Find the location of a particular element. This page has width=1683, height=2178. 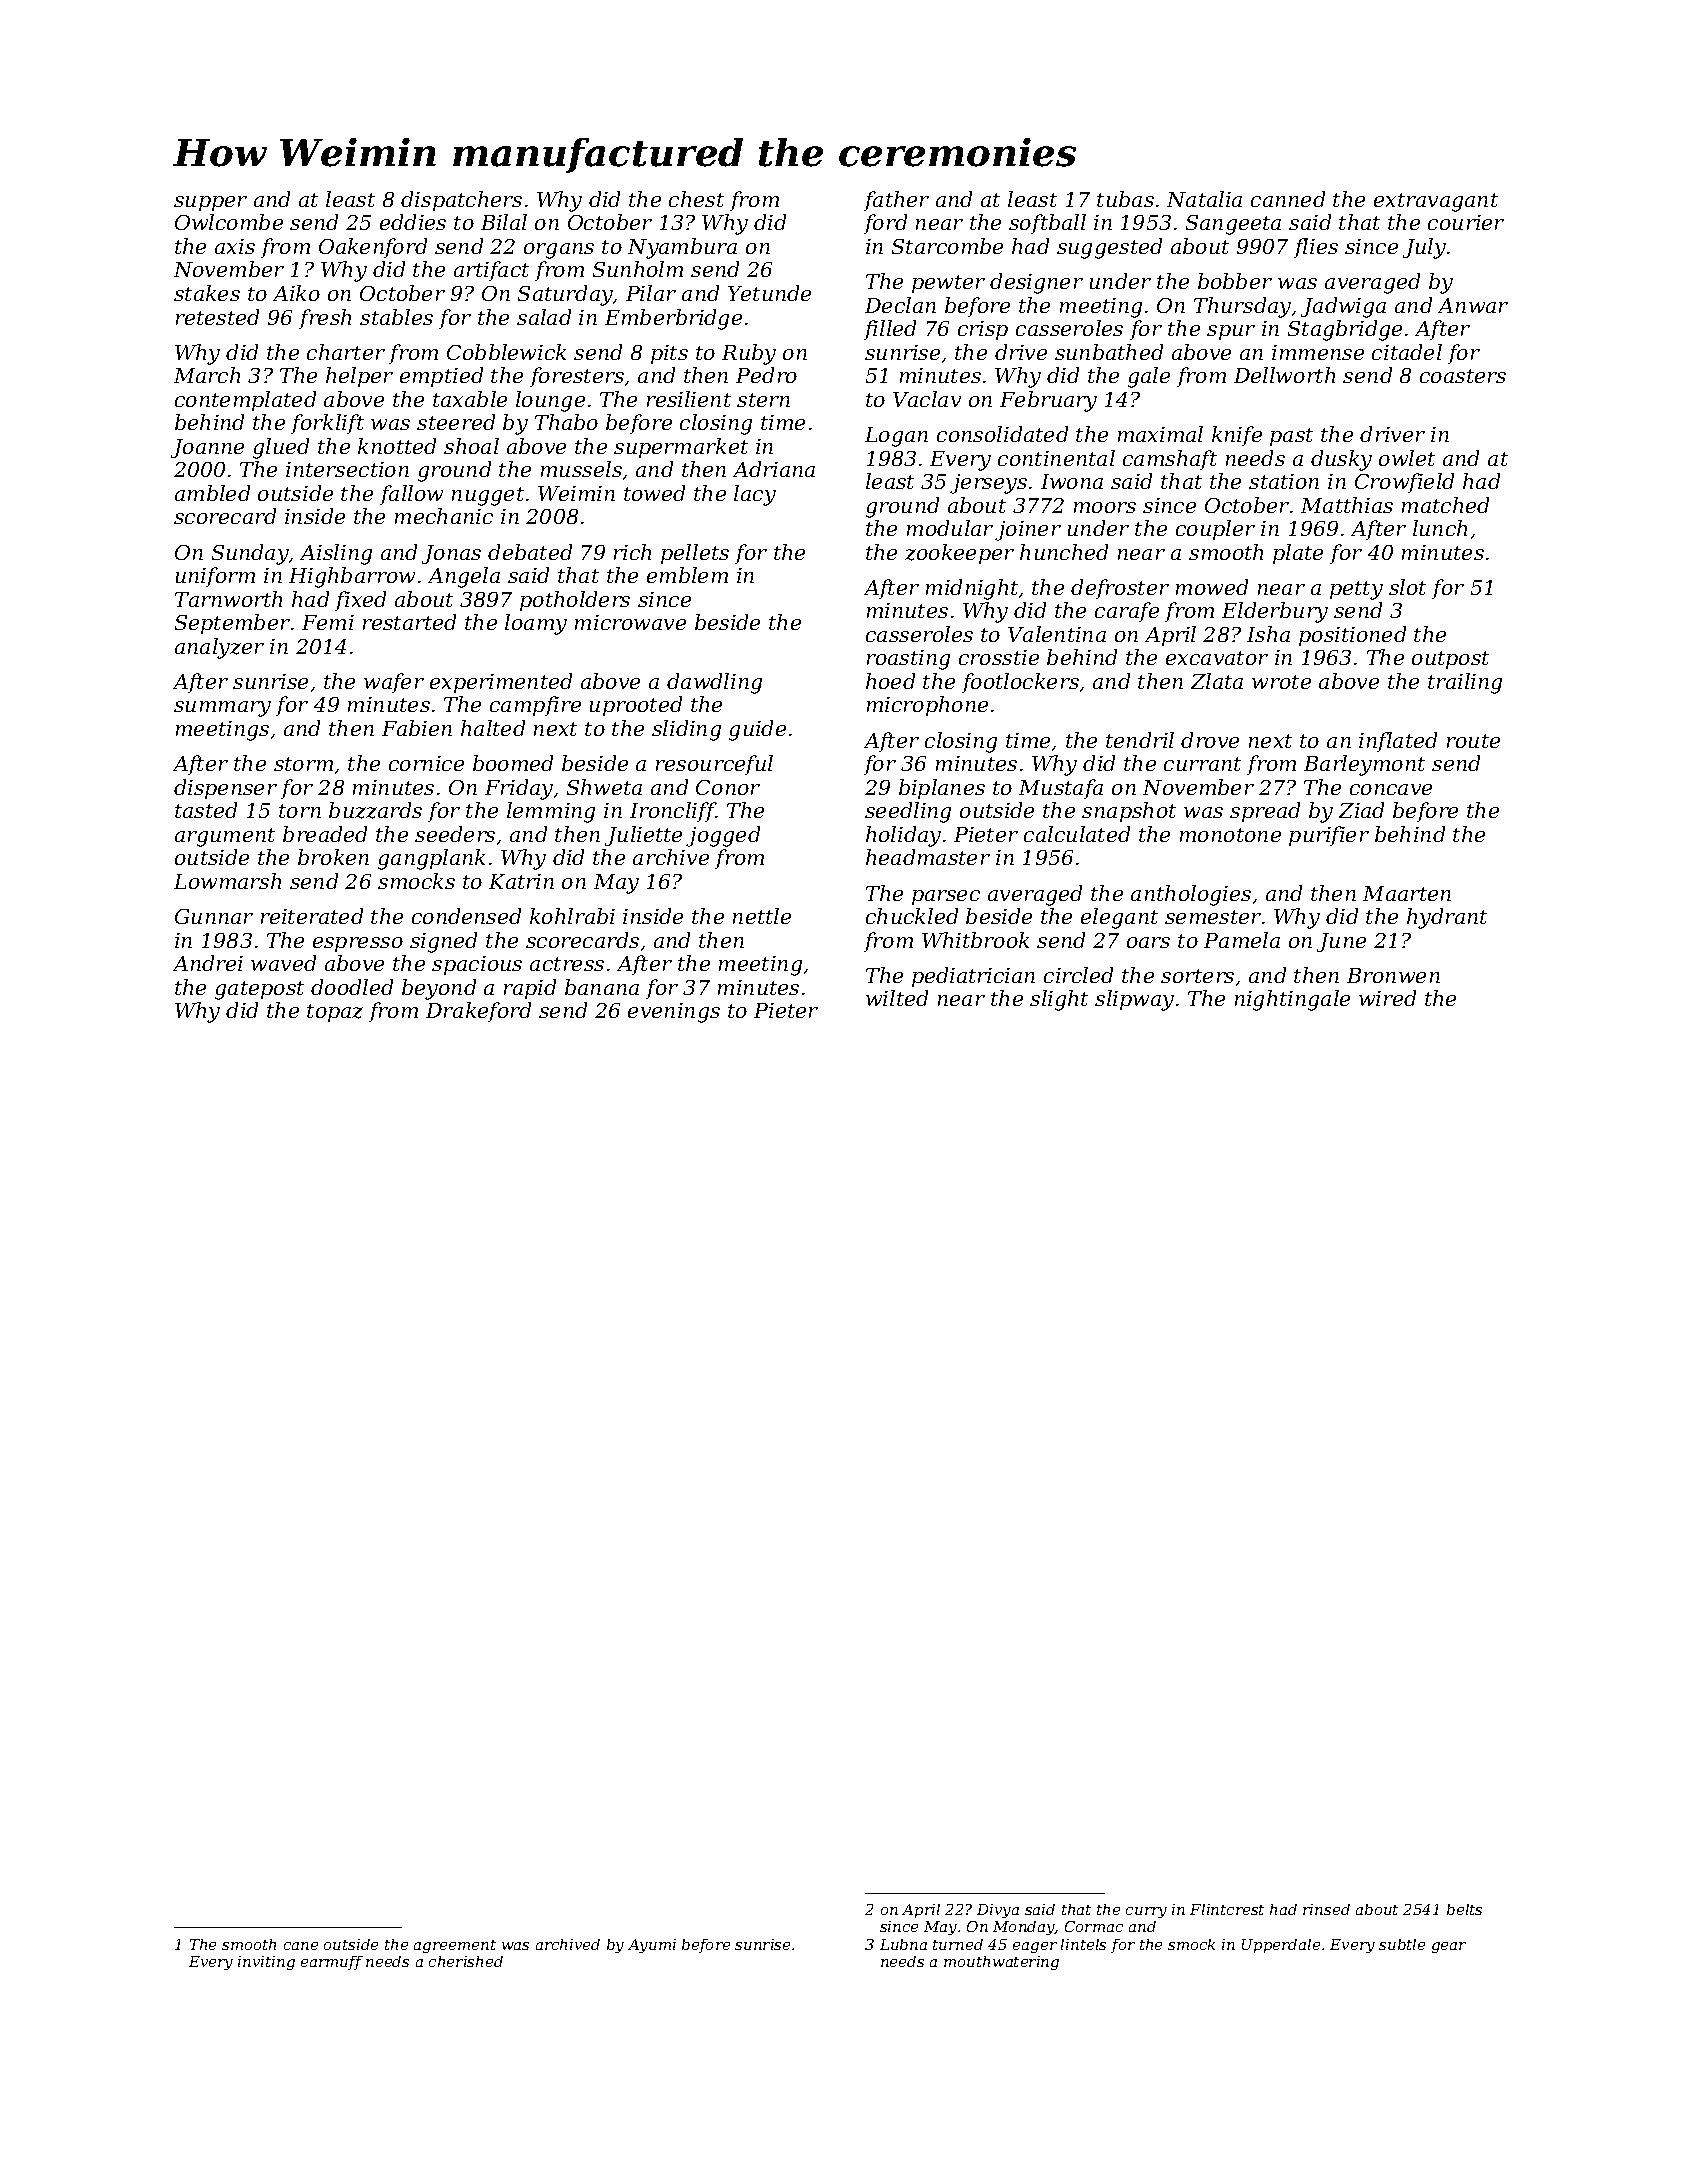

Elderbury is located at coordinates (1275, 612).
